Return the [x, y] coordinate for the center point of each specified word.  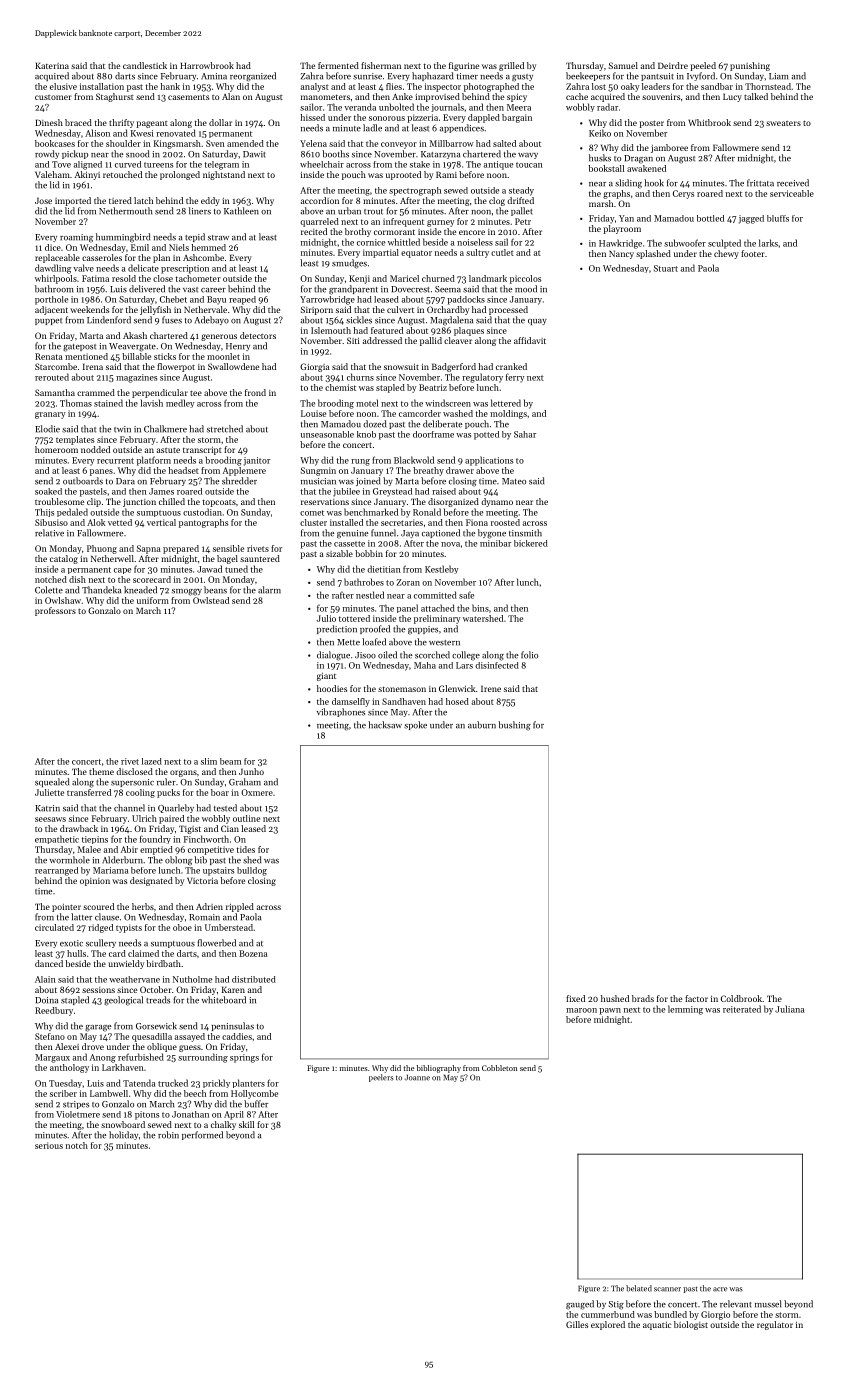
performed [202, 1135]
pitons [147, 1115]
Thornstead [768, 86]
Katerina [52, 65]
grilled [511, 66]
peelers [381, 1078]
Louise [313, 413]
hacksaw [385, 725]
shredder [239, 481]
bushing [514, 726]
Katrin [47, 808]
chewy [726, 254]
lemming [685, 1010]
